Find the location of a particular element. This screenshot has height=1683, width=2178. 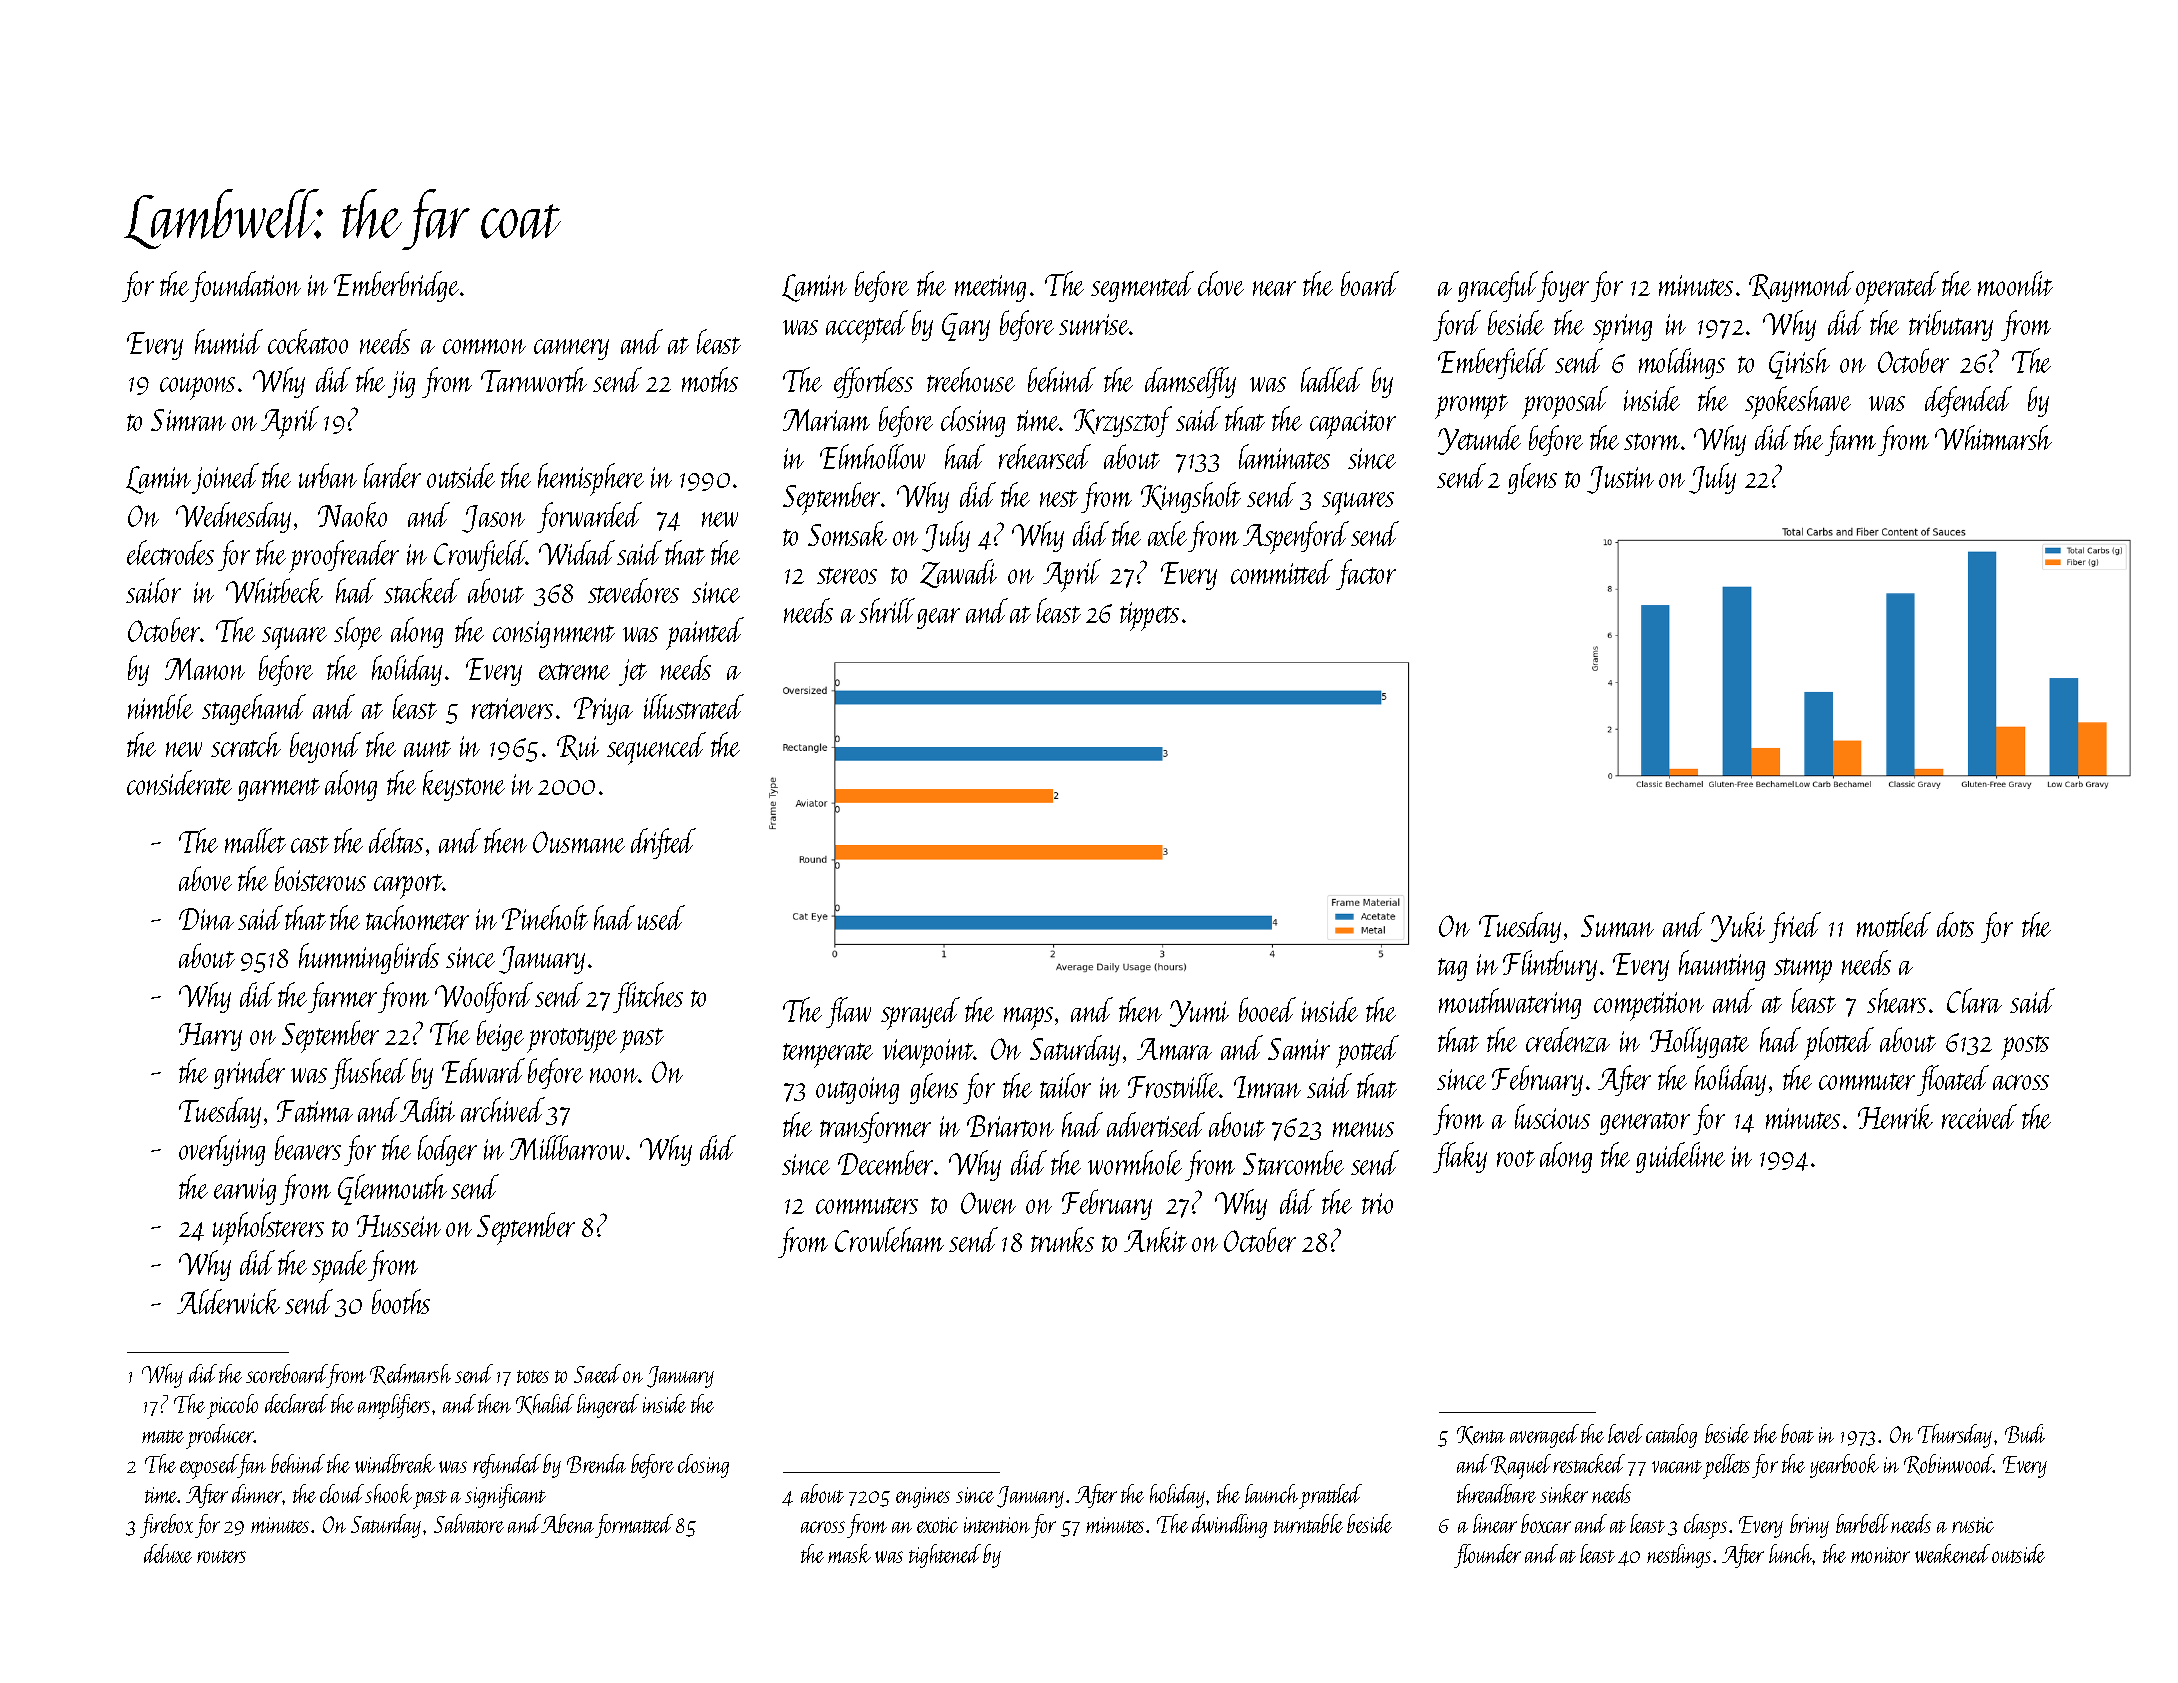

segmented is located at coordinates (1142, 286).
